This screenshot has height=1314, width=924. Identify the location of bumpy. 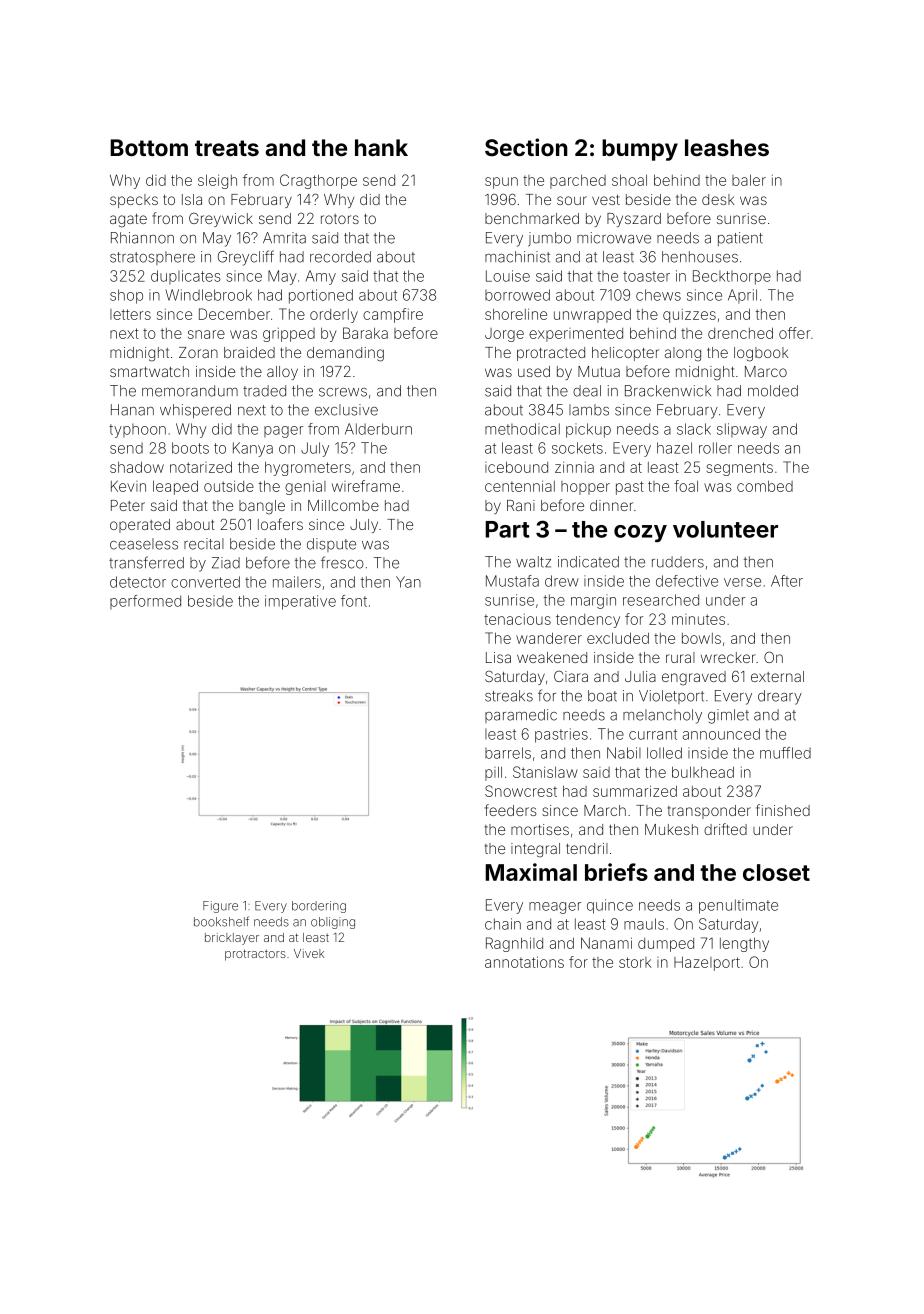
(640, 150).
